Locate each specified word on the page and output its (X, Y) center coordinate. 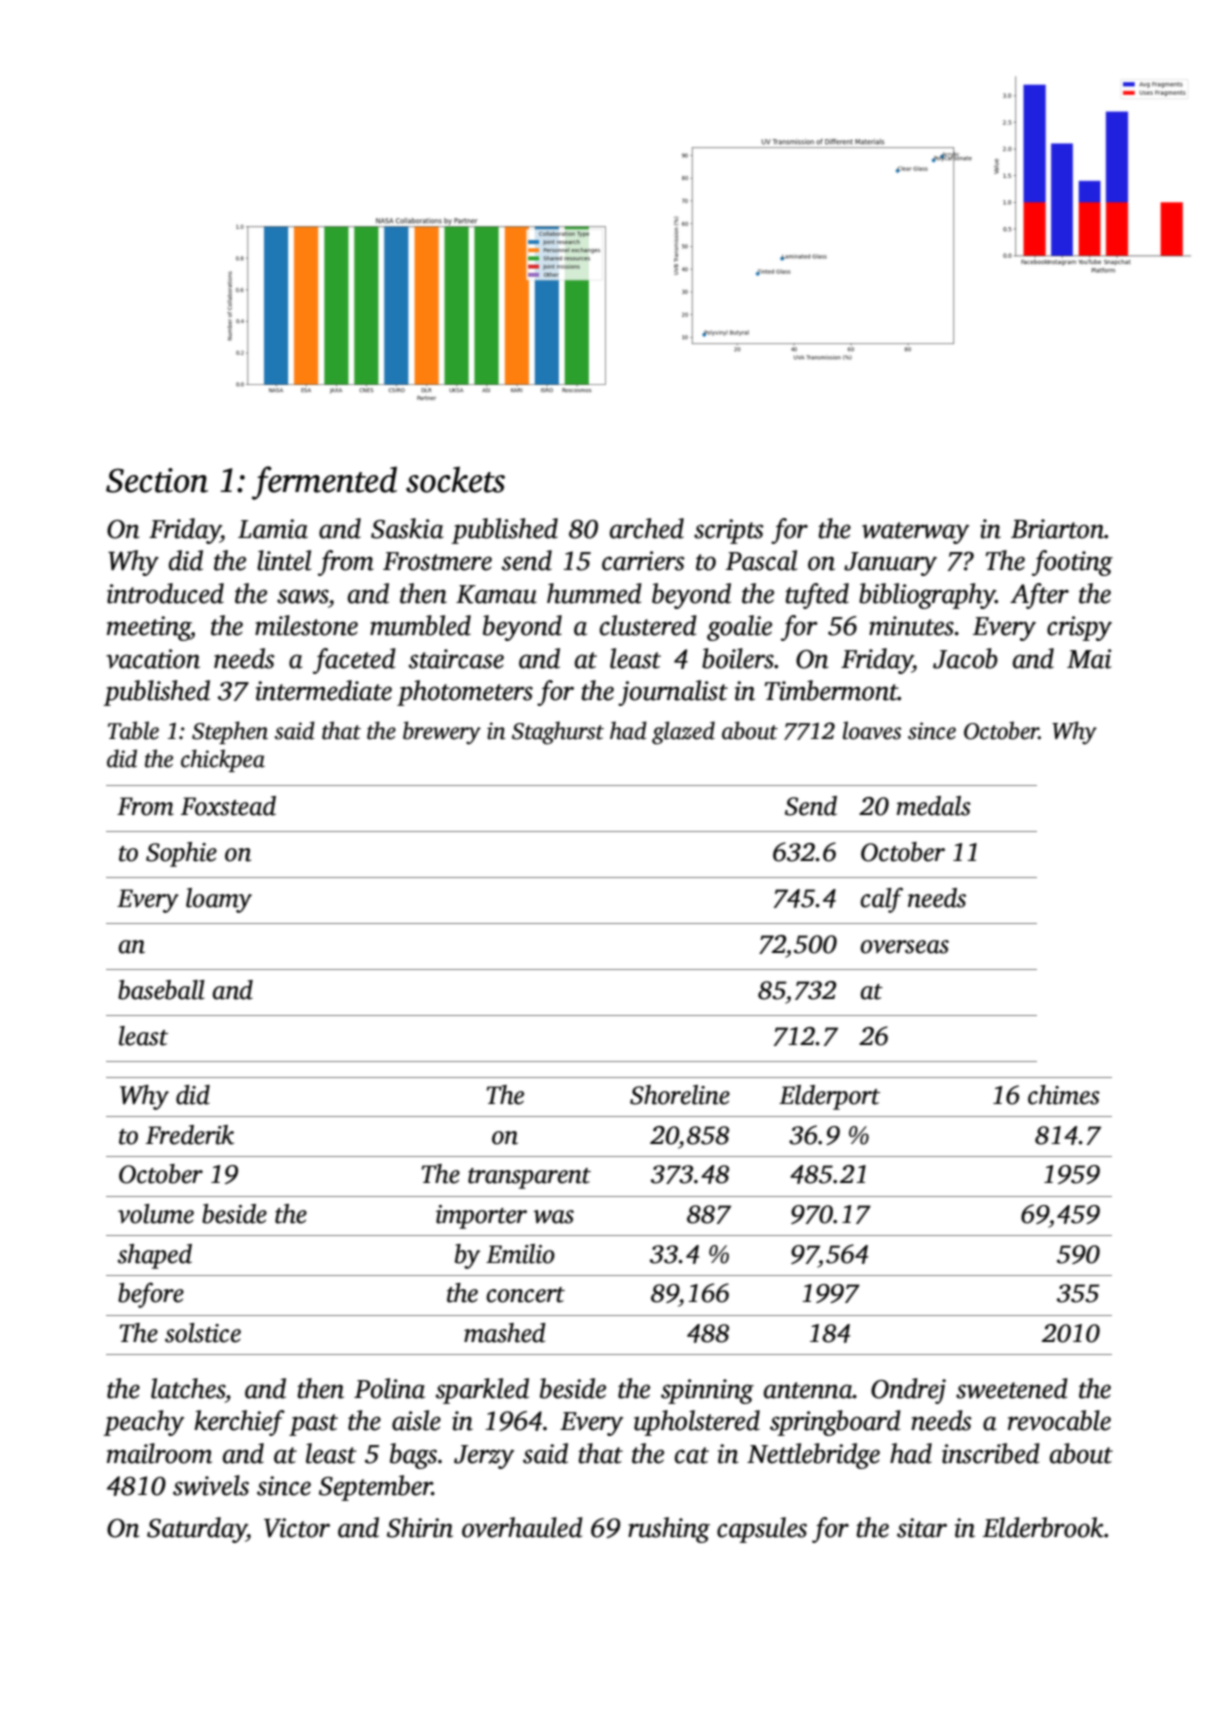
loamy (219, 900)
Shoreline (680, 1095)
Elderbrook (1043, 1527)
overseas (904, 947)
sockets (455, 479)
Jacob (965, 658)
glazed (683, 733)
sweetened (1012, 1388)
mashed (505, 1333)
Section (157, 480)
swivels (211, 1485)
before (151, 1295)
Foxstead (228, 806)
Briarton (1057, 529)
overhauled (522, 1527)
